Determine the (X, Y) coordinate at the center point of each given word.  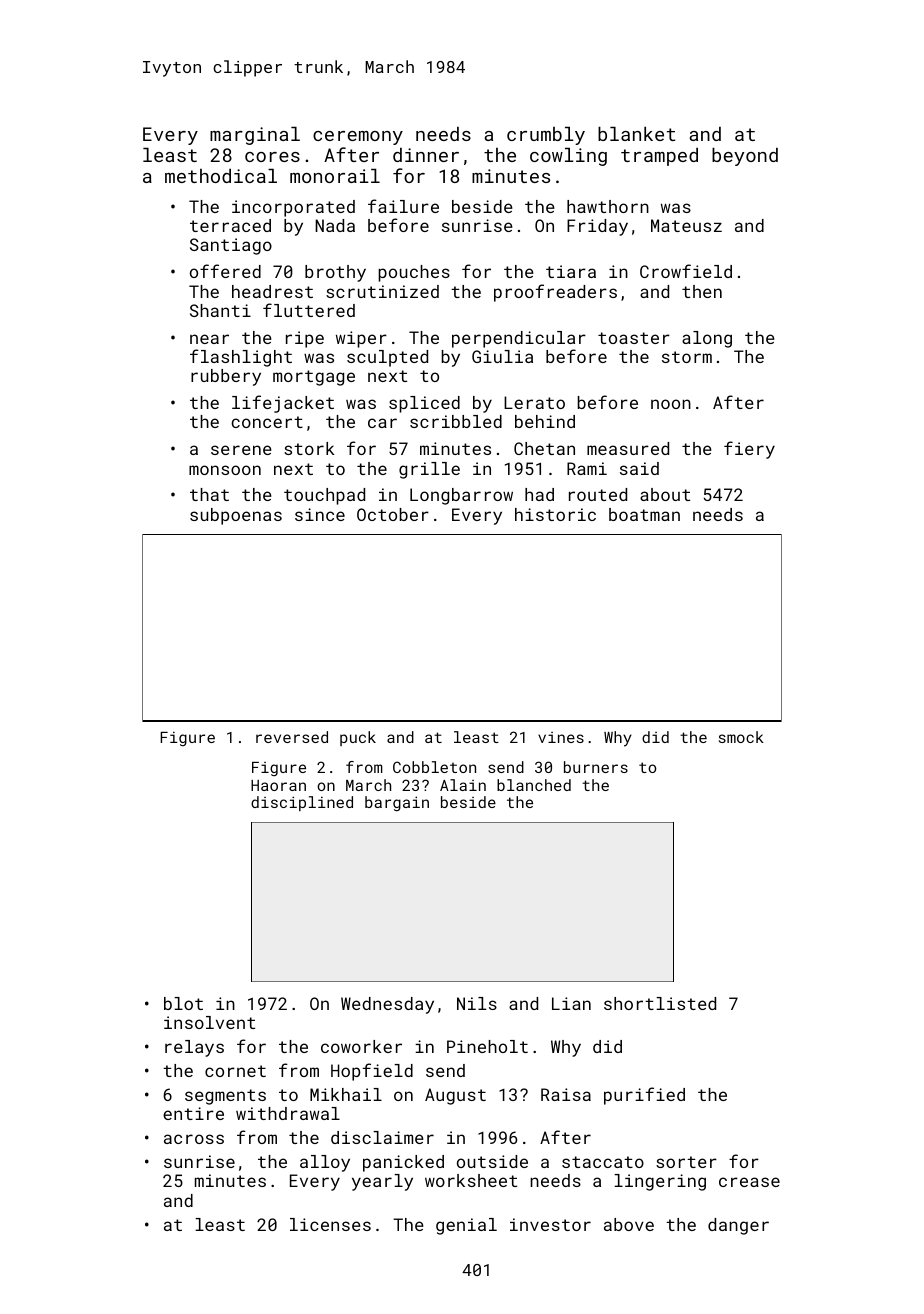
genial (466, 1226)
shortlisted (660, 1003)
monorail (335, 176)
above (629, 1224)
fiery (749, 450)
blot (183, 1003)
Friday (597, 227)
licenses (330, 1224)
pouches (414, 273)
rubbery (226, 377)
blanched (534, 785)
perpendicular (519, 339)
